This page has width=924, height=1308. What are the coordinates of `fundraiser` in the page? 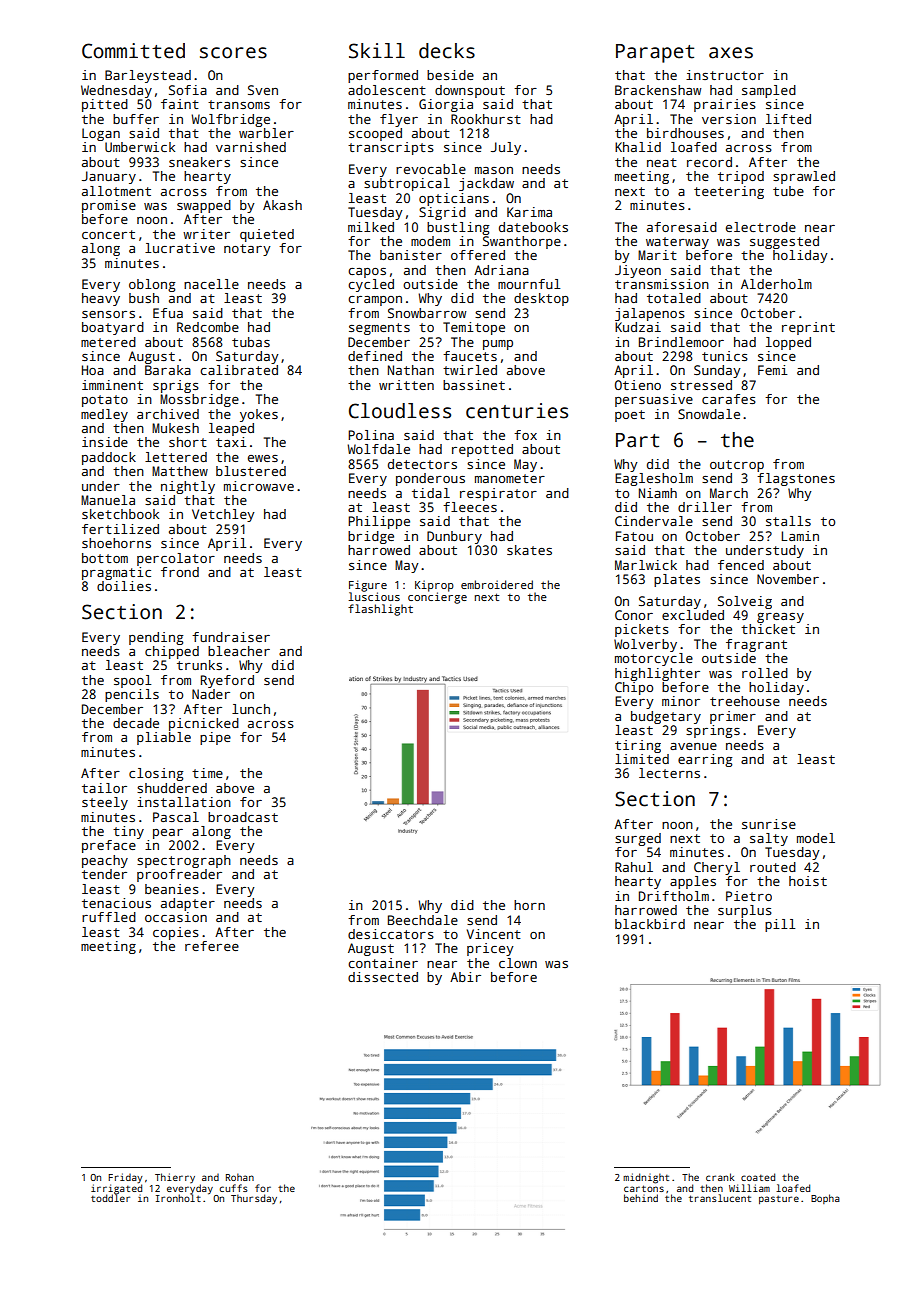 It's located at (231, 637).
